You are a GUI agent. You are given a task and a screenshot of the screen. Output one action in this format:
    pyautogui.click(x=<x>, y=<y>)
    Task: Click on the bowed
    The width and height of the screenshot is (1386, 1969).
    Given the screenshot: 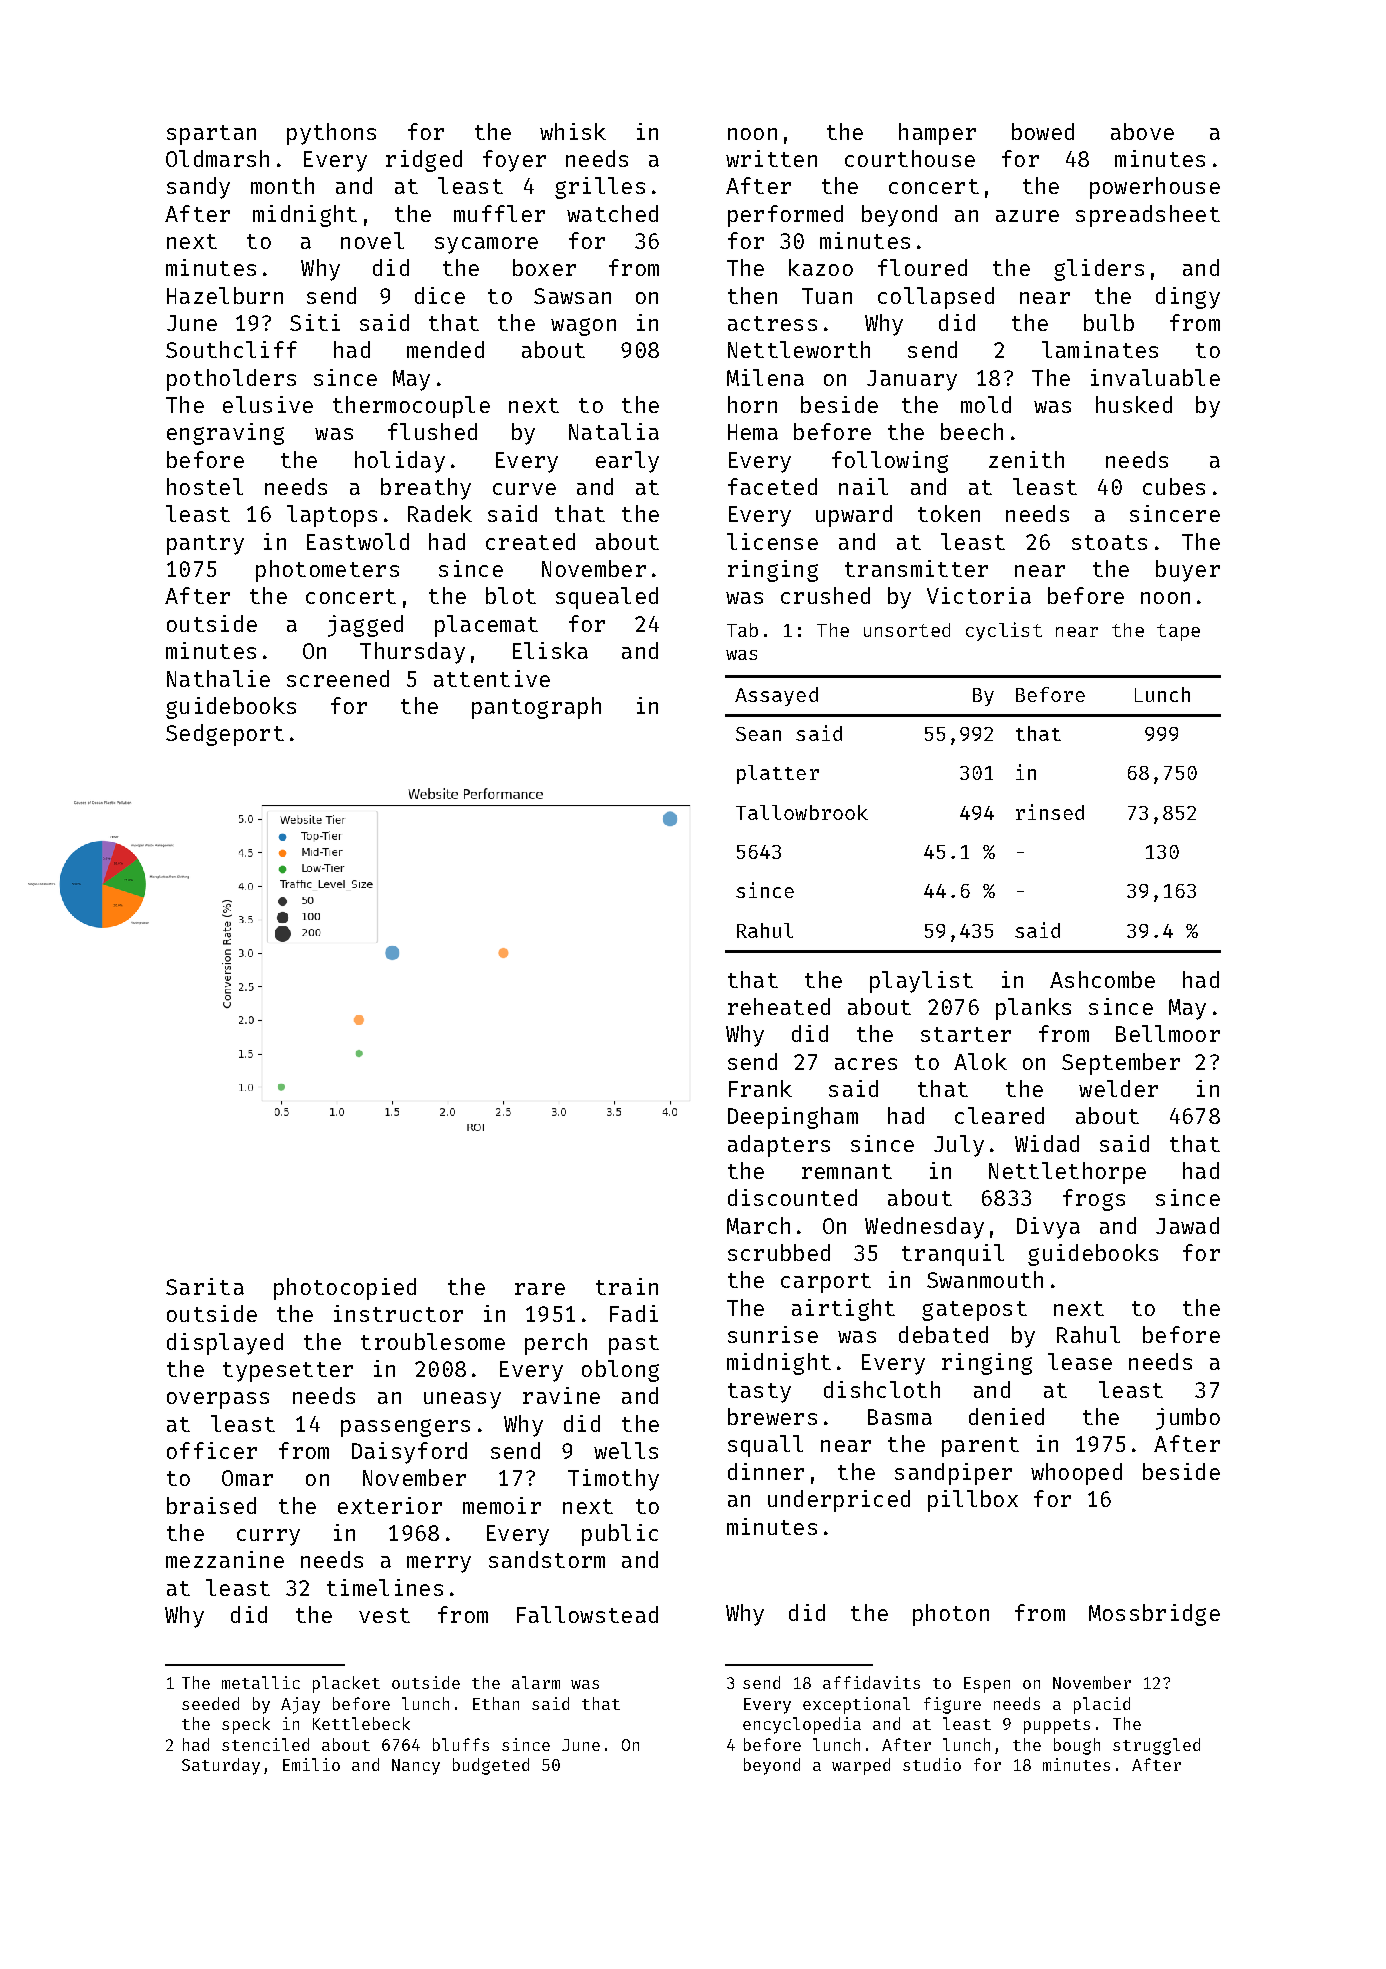 What is the action you would take?
    pyautogui.click(x=1043, y=131)
